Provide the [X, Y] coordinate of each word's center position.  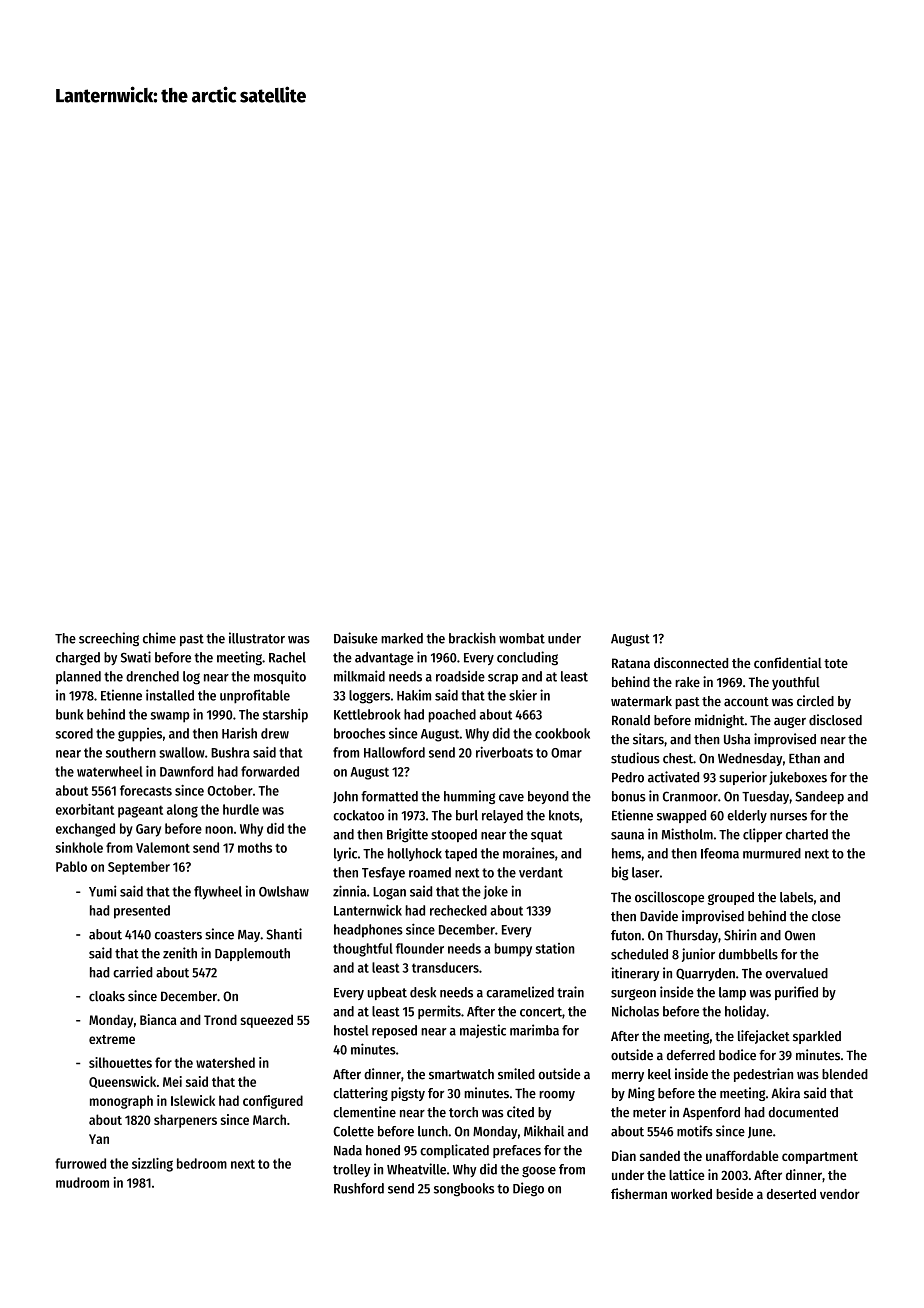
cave [511, 798]
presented [142, 912]
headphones [368, 931]
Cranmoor [690, 796]
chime [159, 638]
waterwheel [110, 771]
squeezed [266, 1021]
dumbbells [748, 954]
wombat [522, 638]
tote [836, 663]
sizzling [152, 1165]
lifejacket [764, 1037]
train [570, 992]
